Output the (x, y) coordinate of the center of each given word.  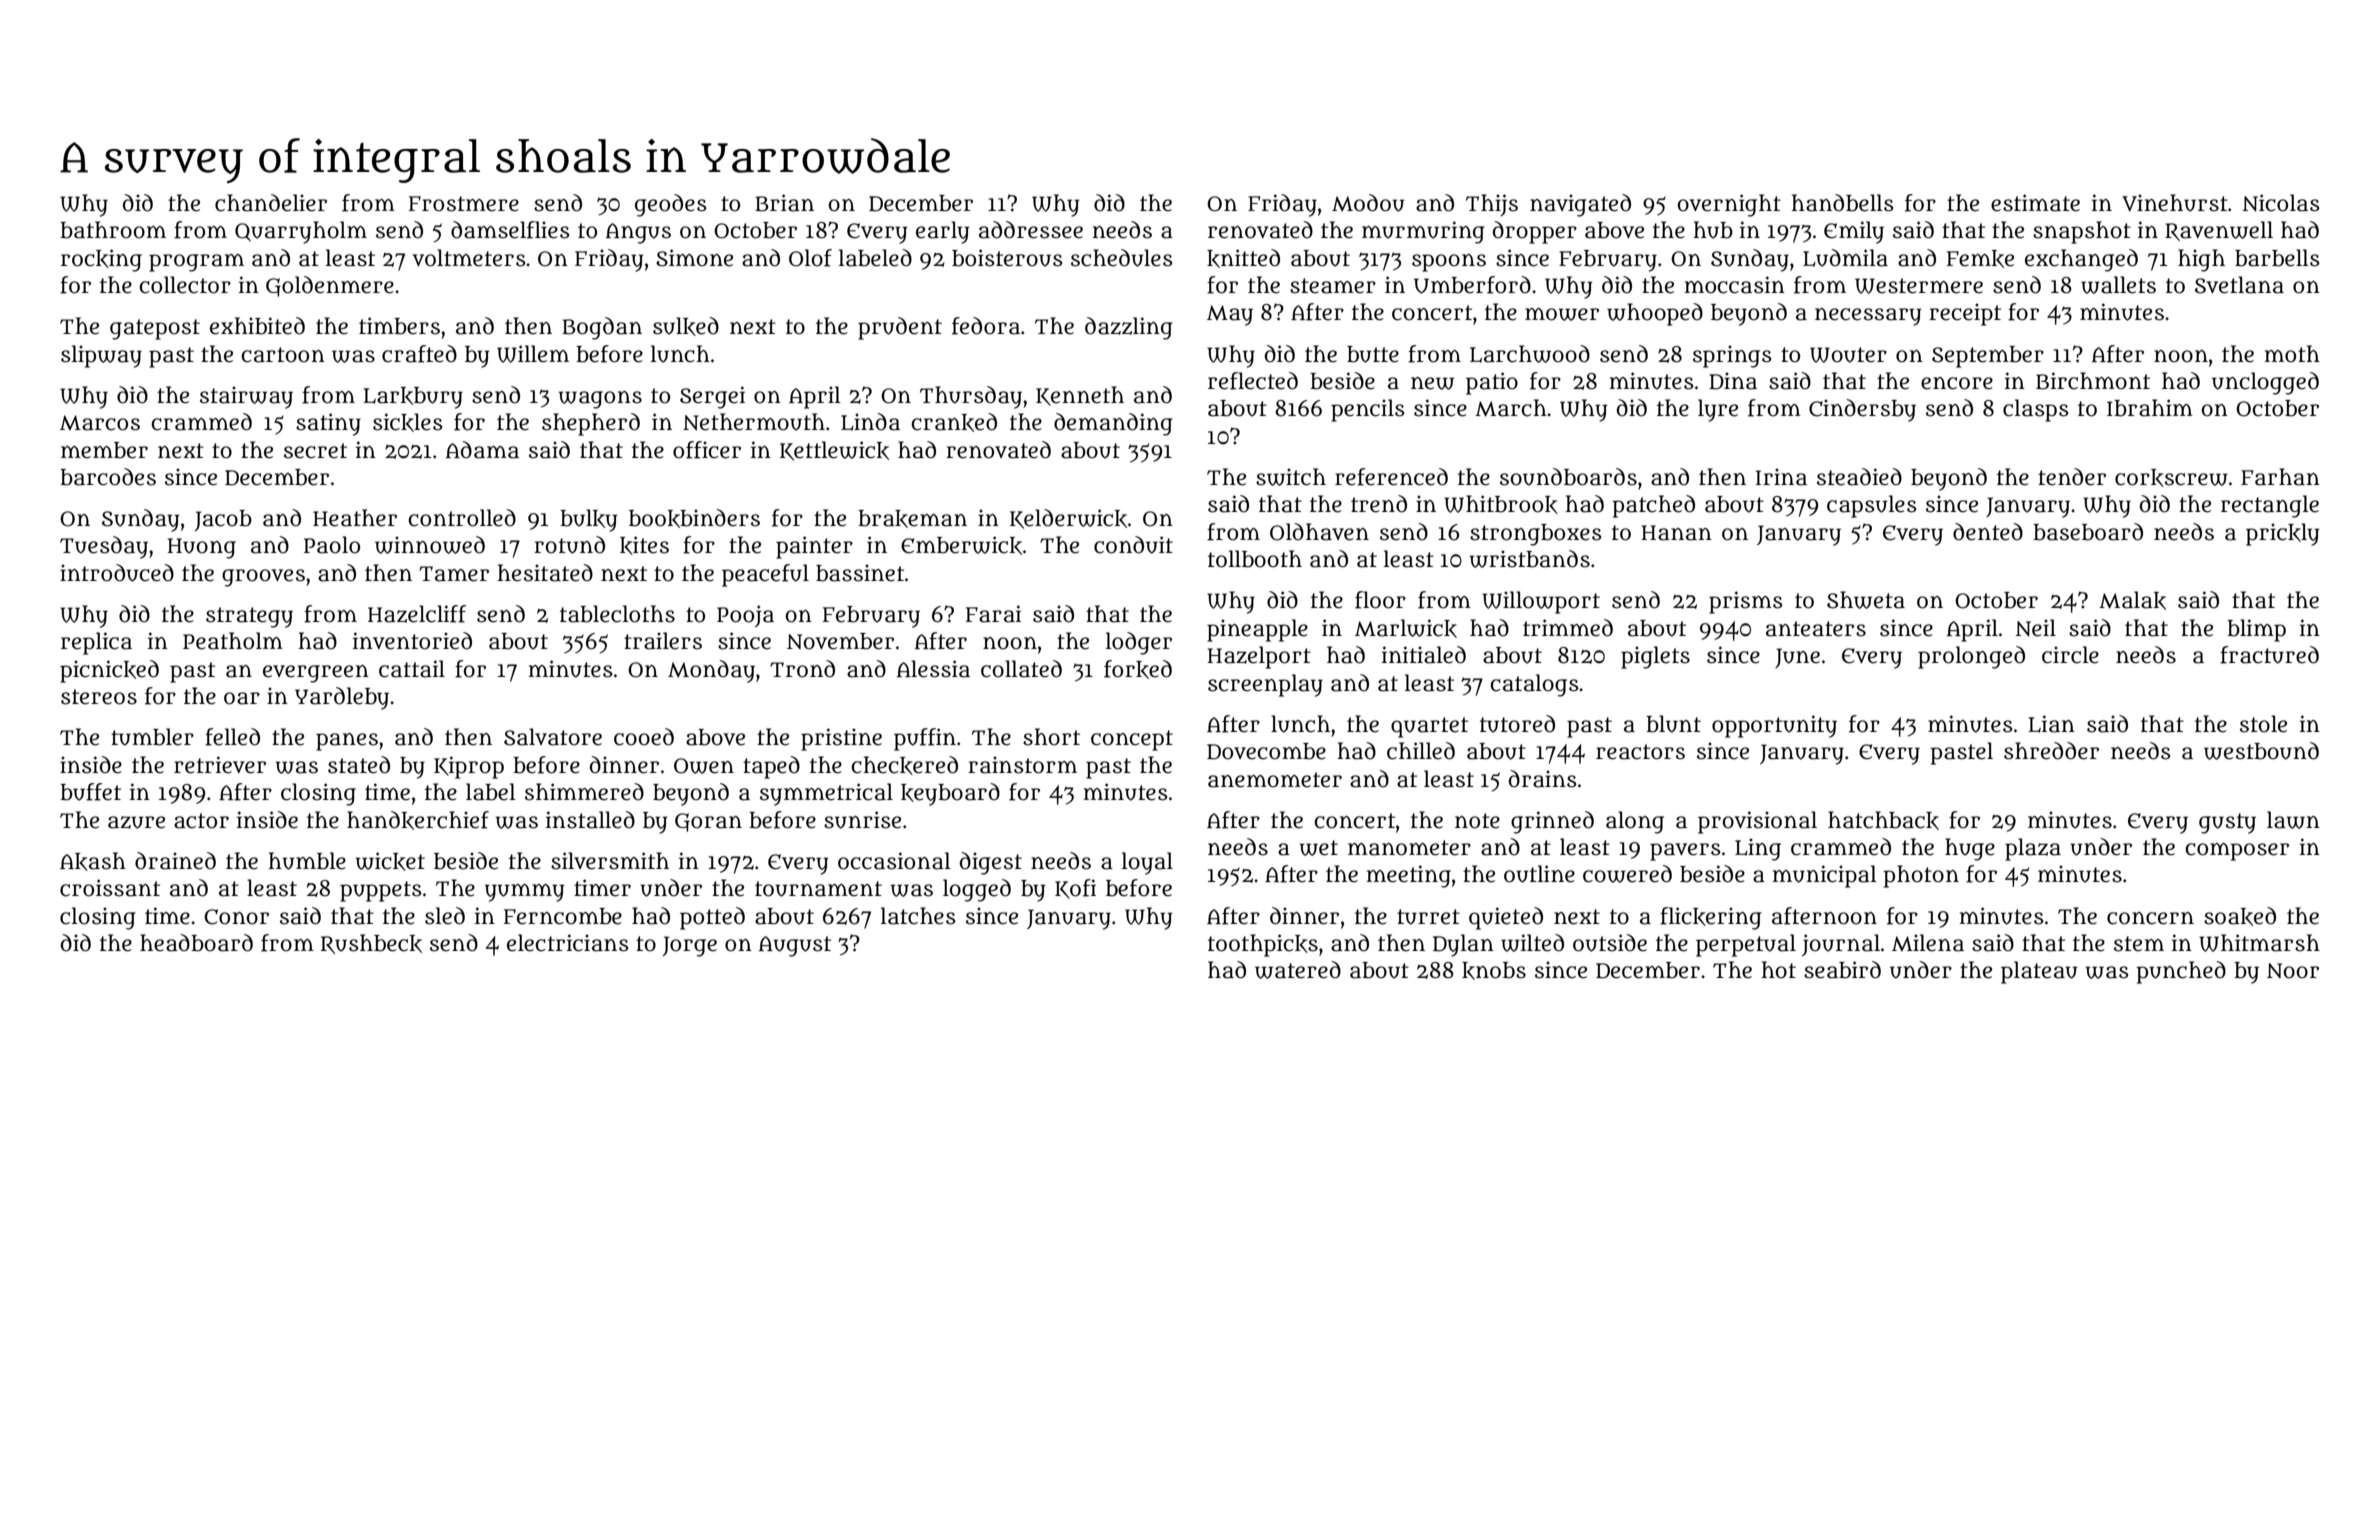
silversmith (610, 861)
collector (185, 285)
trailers (663, 641)
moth (2292, 354)
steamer (1333, 286)
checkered (904, 765)
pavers (1685, 852)
